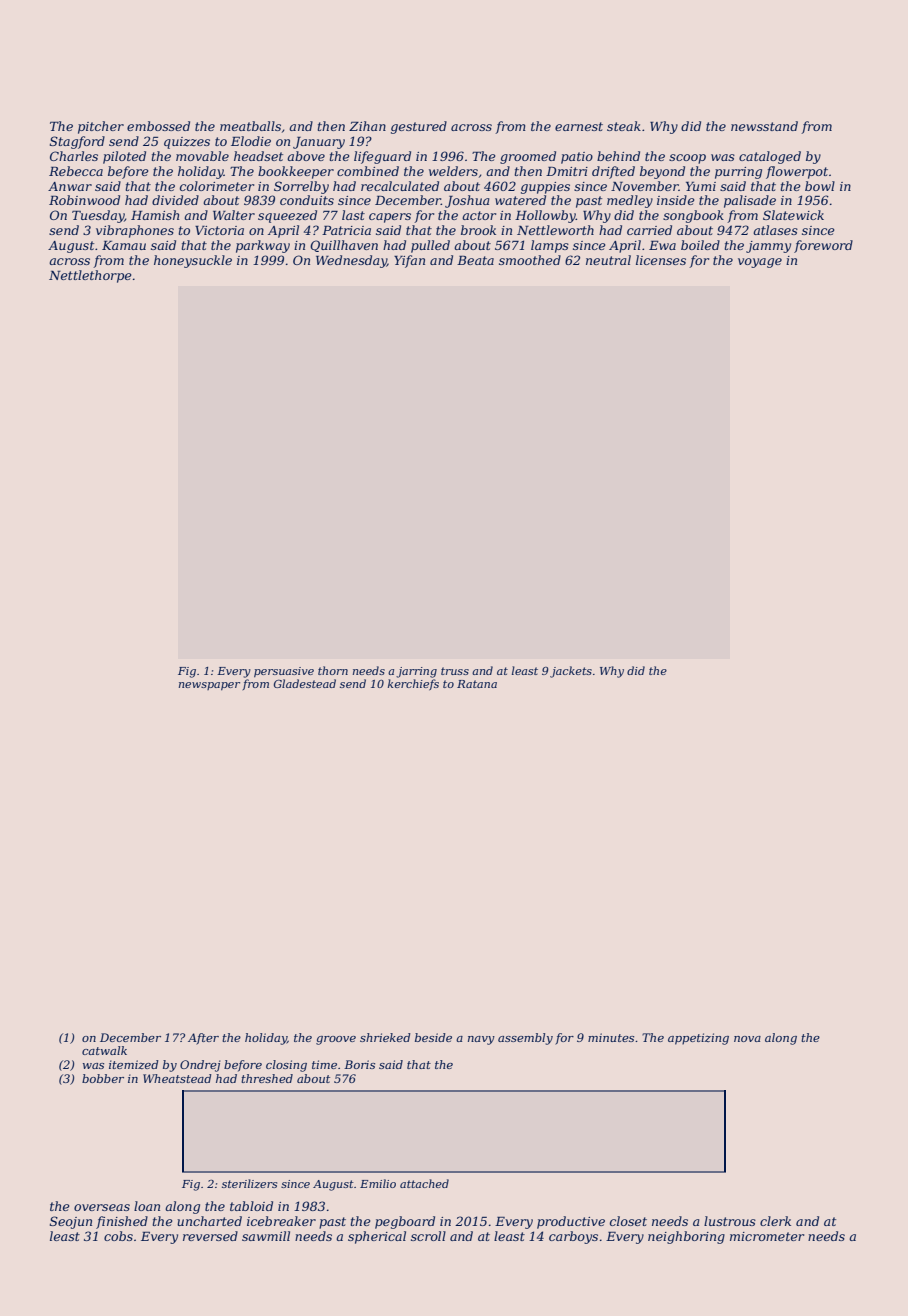 Image resolution: width=908 pixels, height=1316 pixels. Describe the element at coordinates (258, 156) in the image. I see `headset` at that location.
